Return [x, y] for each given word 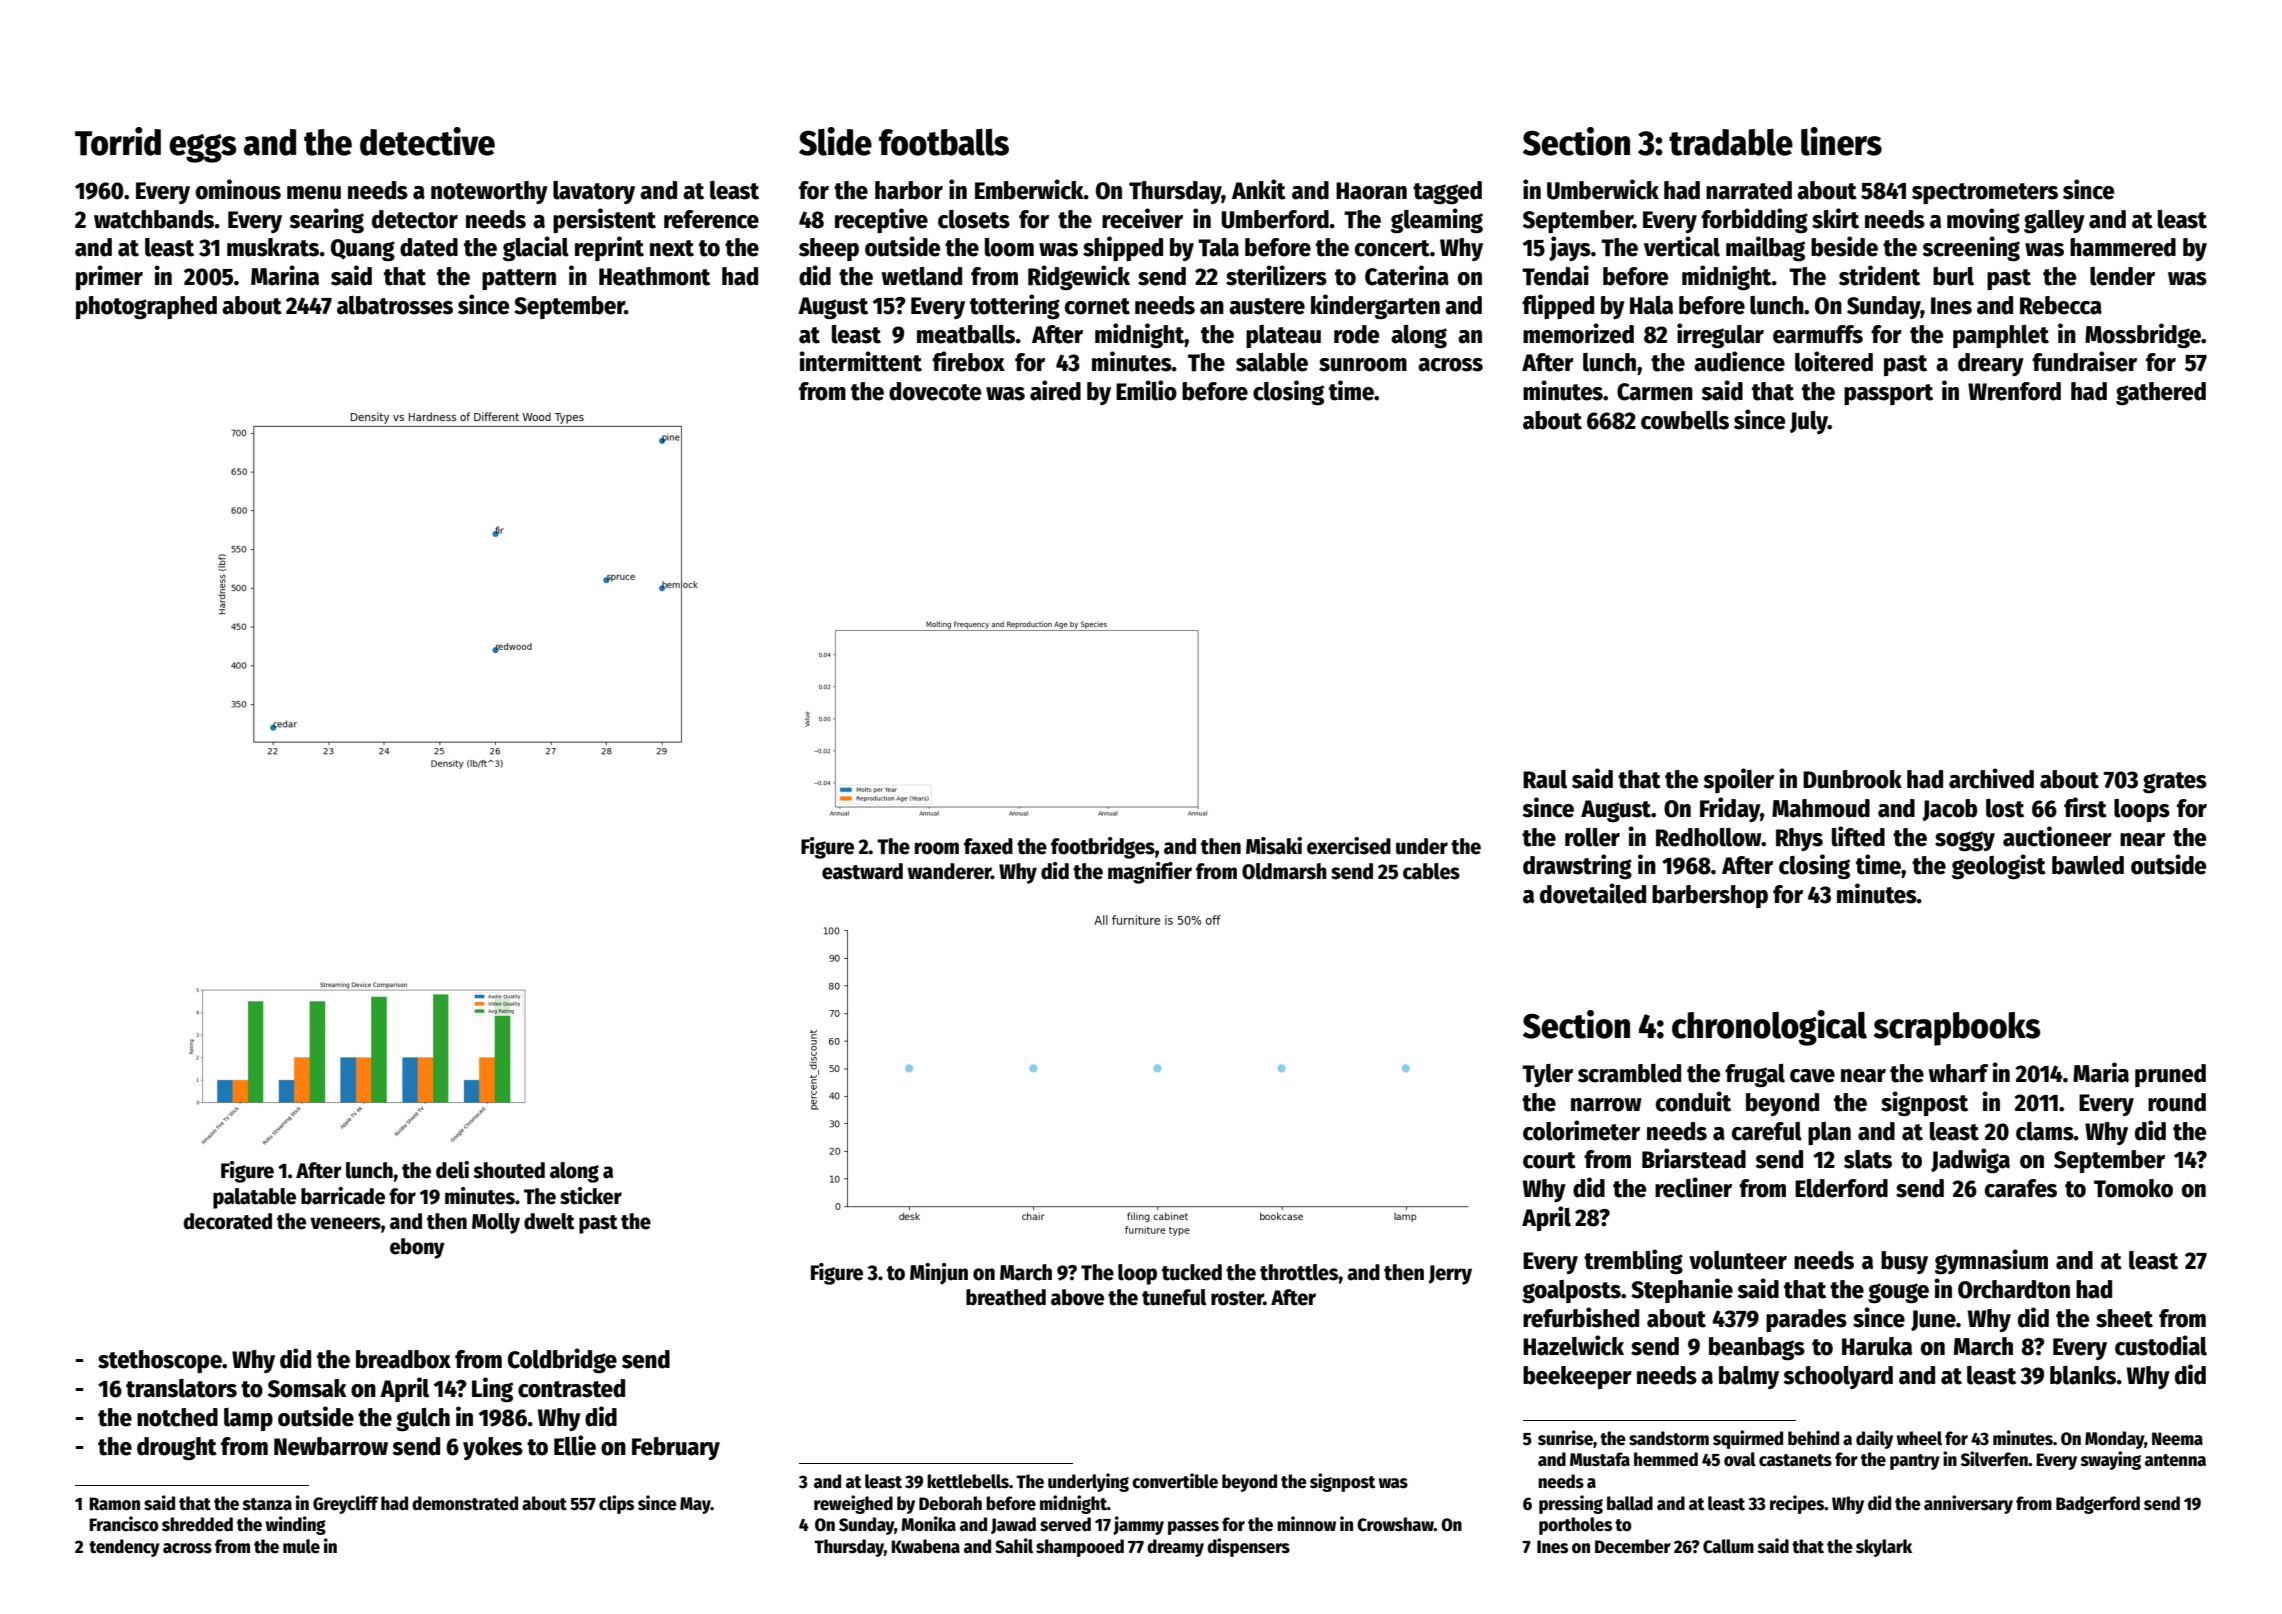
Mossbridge [2143, 336]
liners [1841, 141]
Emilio [1146, 390]
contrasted [571, 1388]
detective [427, 141]
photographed [146, 307]
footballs [944, 142]
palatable [254, 1198]
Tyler [1547, 1075]
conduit [1693, 1101]
